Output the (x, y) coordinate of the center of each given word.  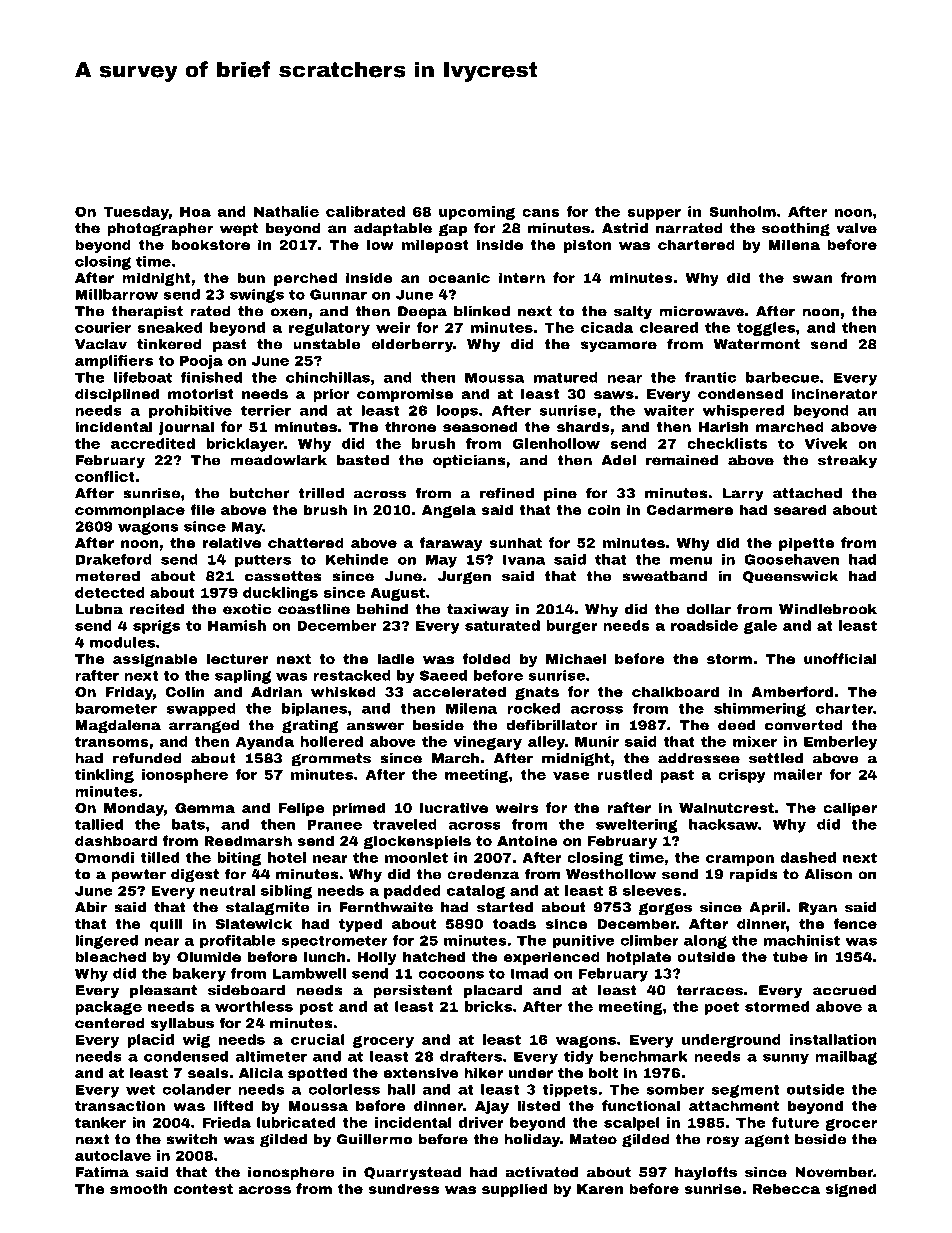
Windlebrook (828, 609)
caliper (850, 809)
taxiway (478, 611)
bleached (110, 956)
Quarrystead (412, 1174)
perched (305, 279)
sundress (404, 1188)
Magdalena (118, 727)
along (705, 942)
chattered (306, 542)
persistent (413, 991)
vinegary (487, 743)
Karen (600, 1189)
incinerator (834, 393)
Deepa (422, 312)
